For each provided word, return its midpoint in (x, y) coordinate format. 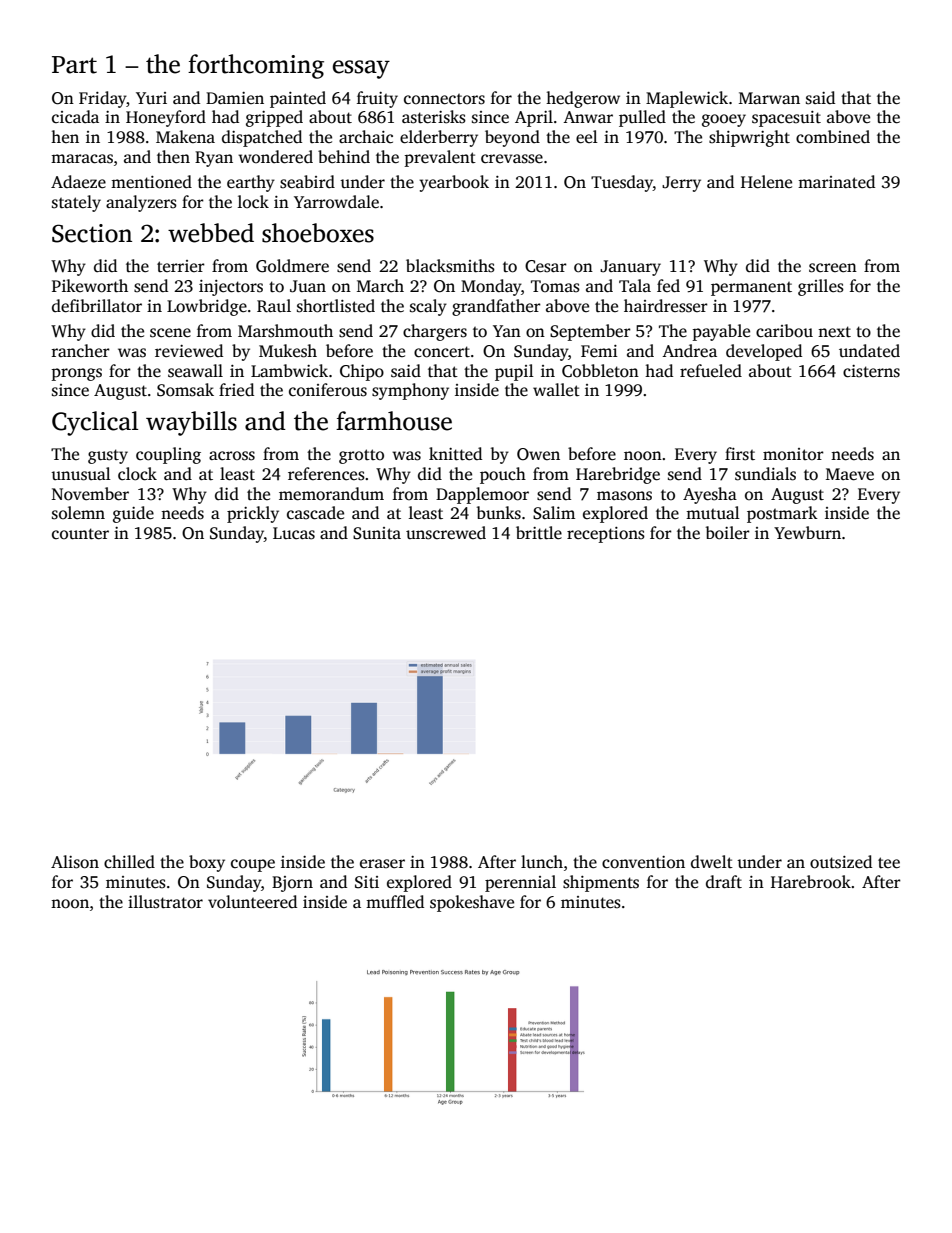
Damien (235, 98)
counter (80, 534)
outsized (841, 862)
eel (587, 137)
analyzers (141, 203)
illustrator (165, 902)
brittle (539, 533)
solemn (78, 513)
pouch (503, 475)
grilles (821, 287)
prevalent (440, 158)
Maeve (850, 474)
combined (833, 137)
